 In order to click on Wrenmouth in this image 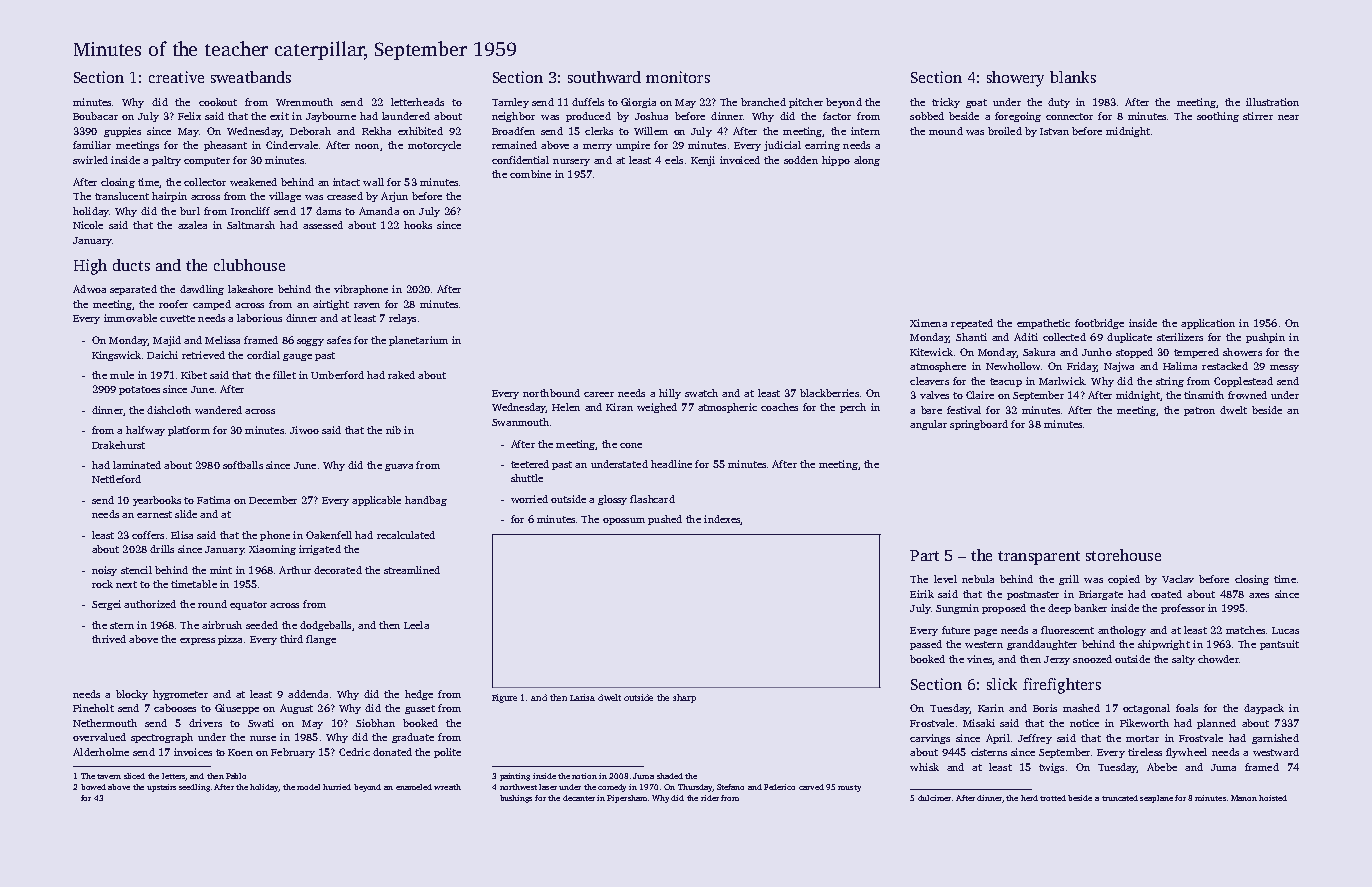, I will do `click(304, 102)`.
